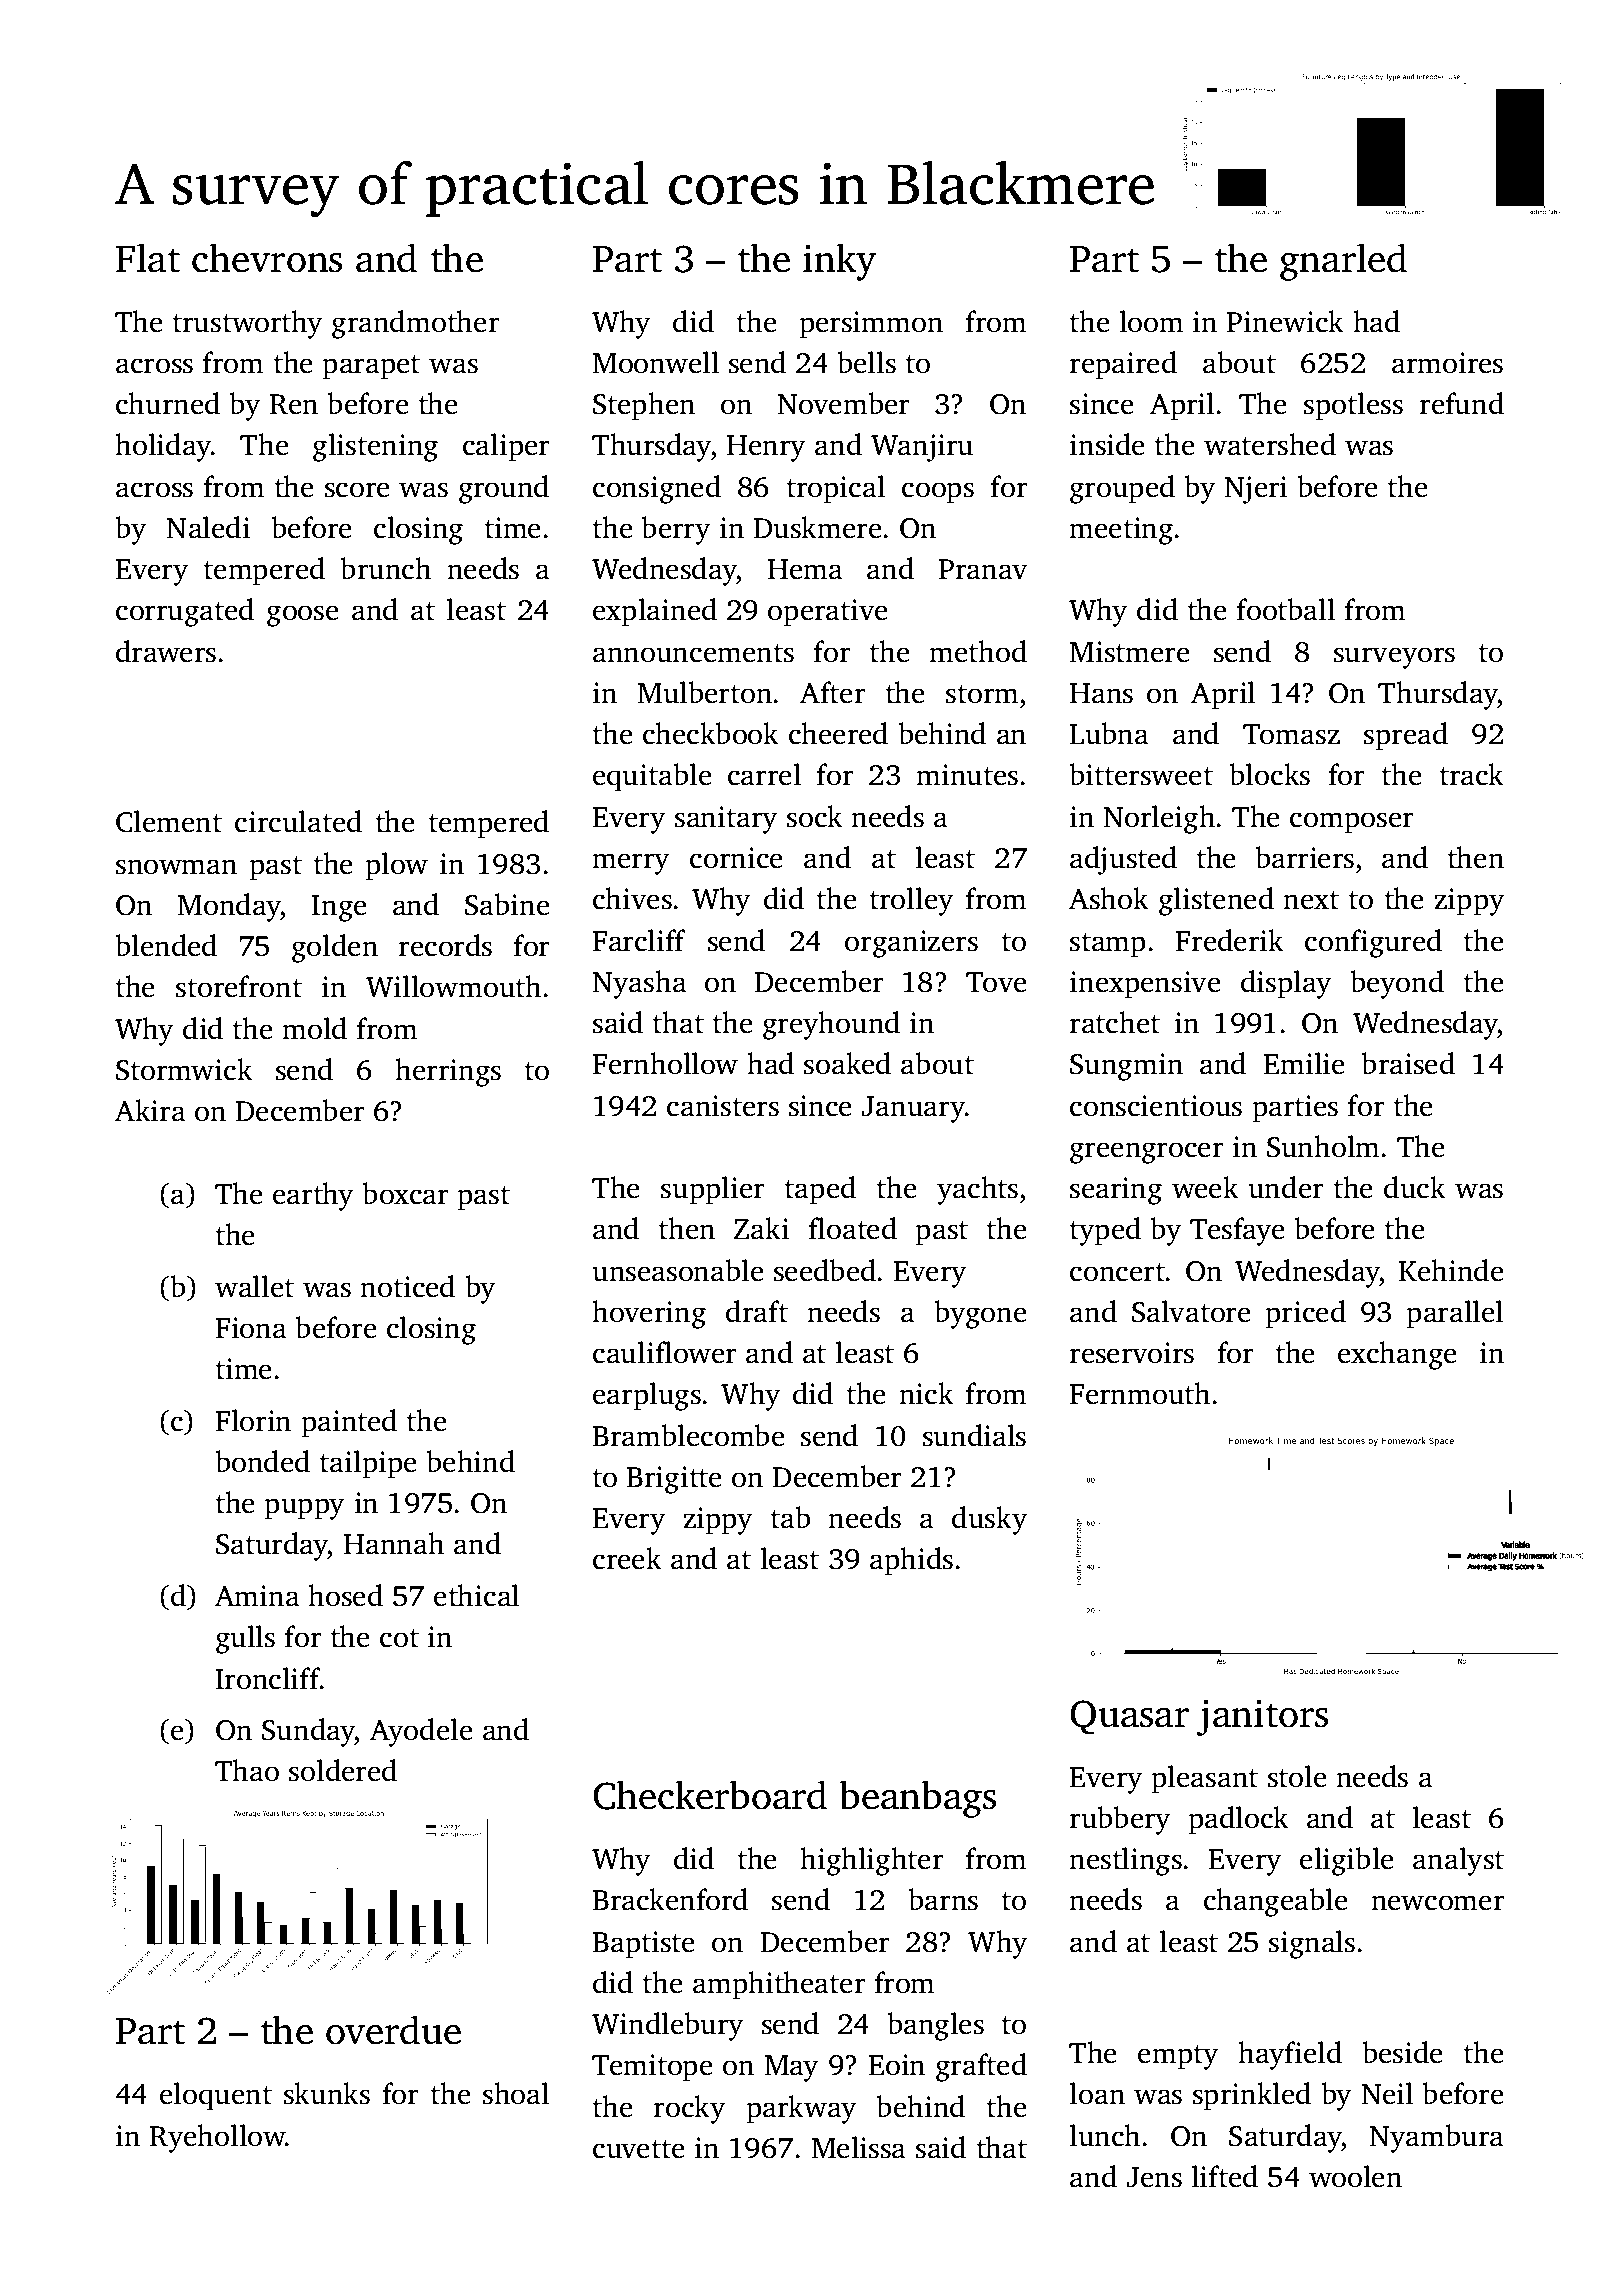 The height and width of the screenshot is (2292, 1620). I want to click on Fernmouth, so click(1140, 1393).
